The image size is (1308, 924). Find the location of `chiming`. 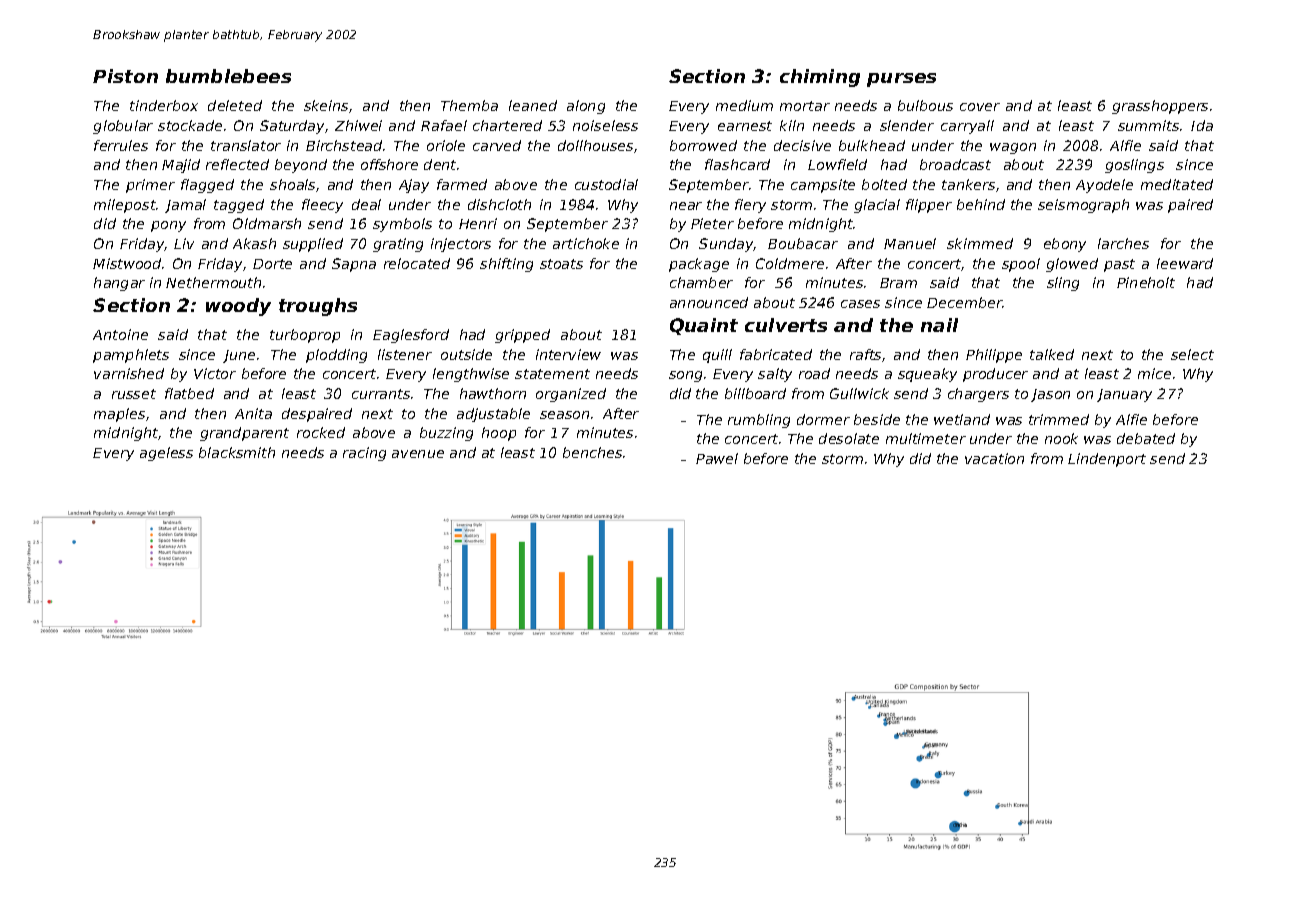

chiming is located at coordinates (820, 78).
